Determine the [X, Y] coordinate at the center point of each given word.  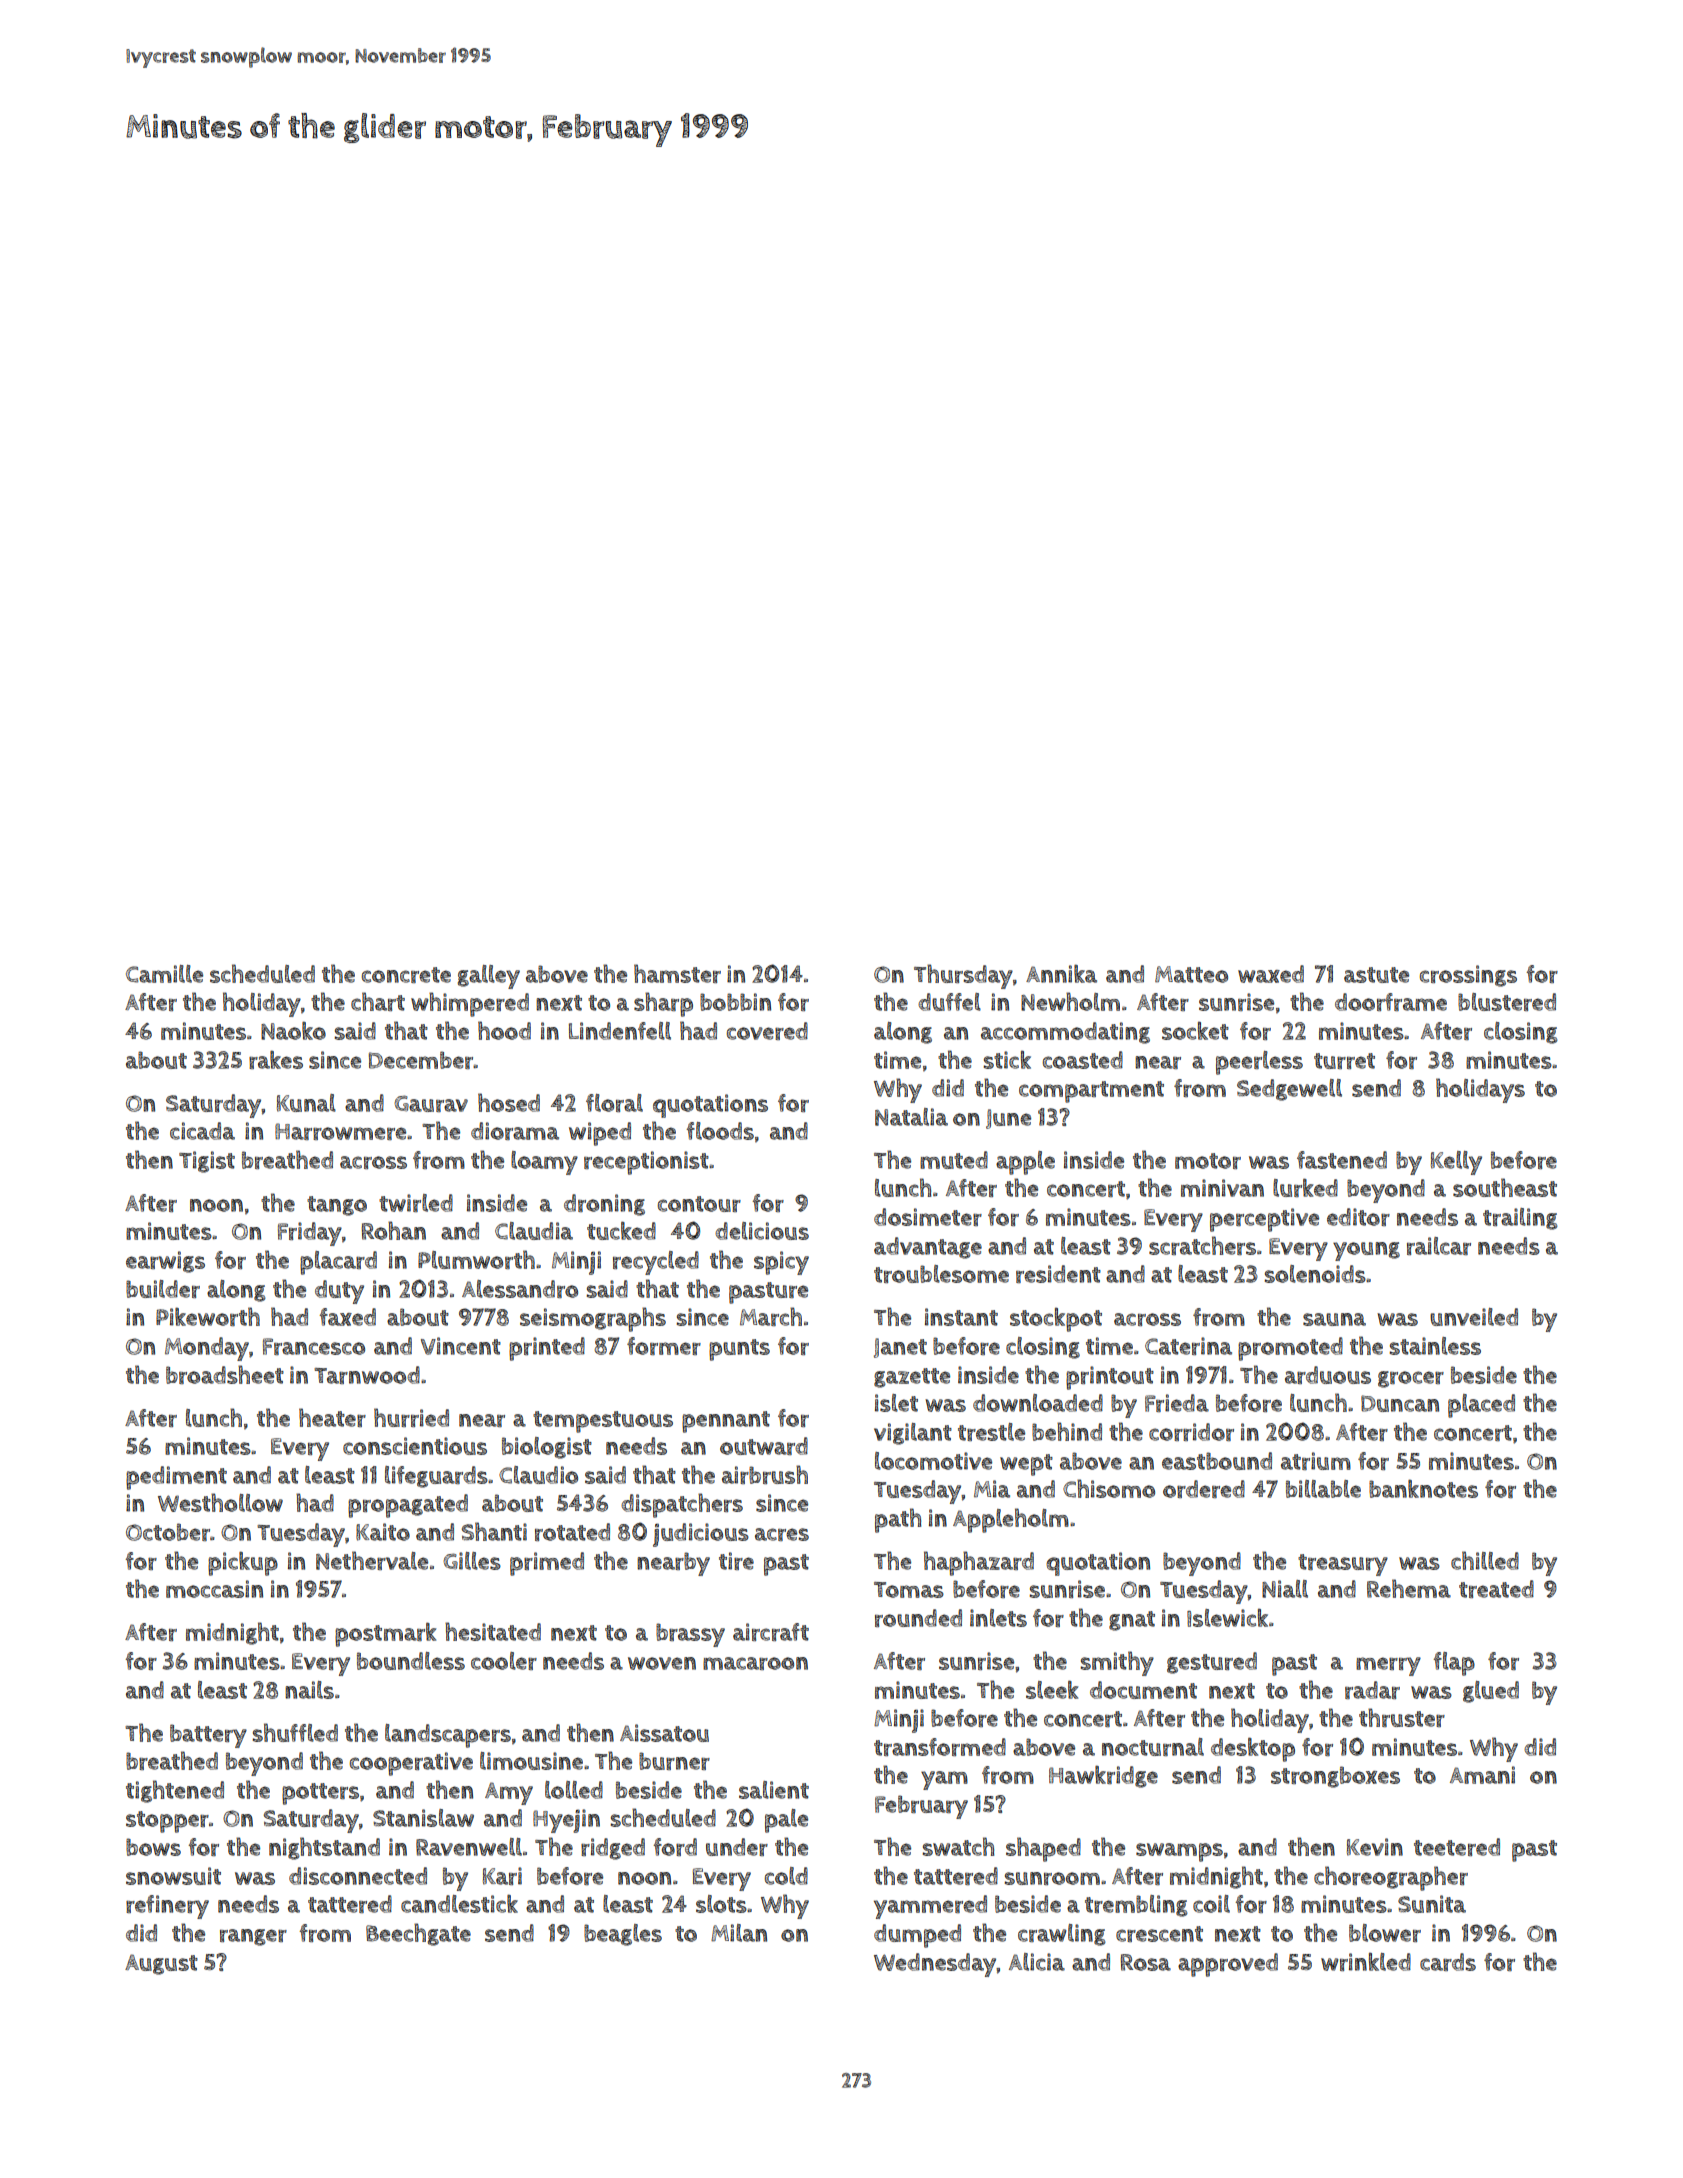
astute [1376, 975]
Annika [1061, 973]
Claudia [534, 1231]
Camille [164, 974]
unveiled [1474, 1317]
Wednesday [935, 1965]
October [168, 1532]
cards [1448, 1962]
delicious [762, 1231]
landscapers [448, 1736]
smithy [1117, 1663]
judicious [701, 1535]
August [161, 1964]
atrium [1316, 1461]
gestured [1212, 1663]
